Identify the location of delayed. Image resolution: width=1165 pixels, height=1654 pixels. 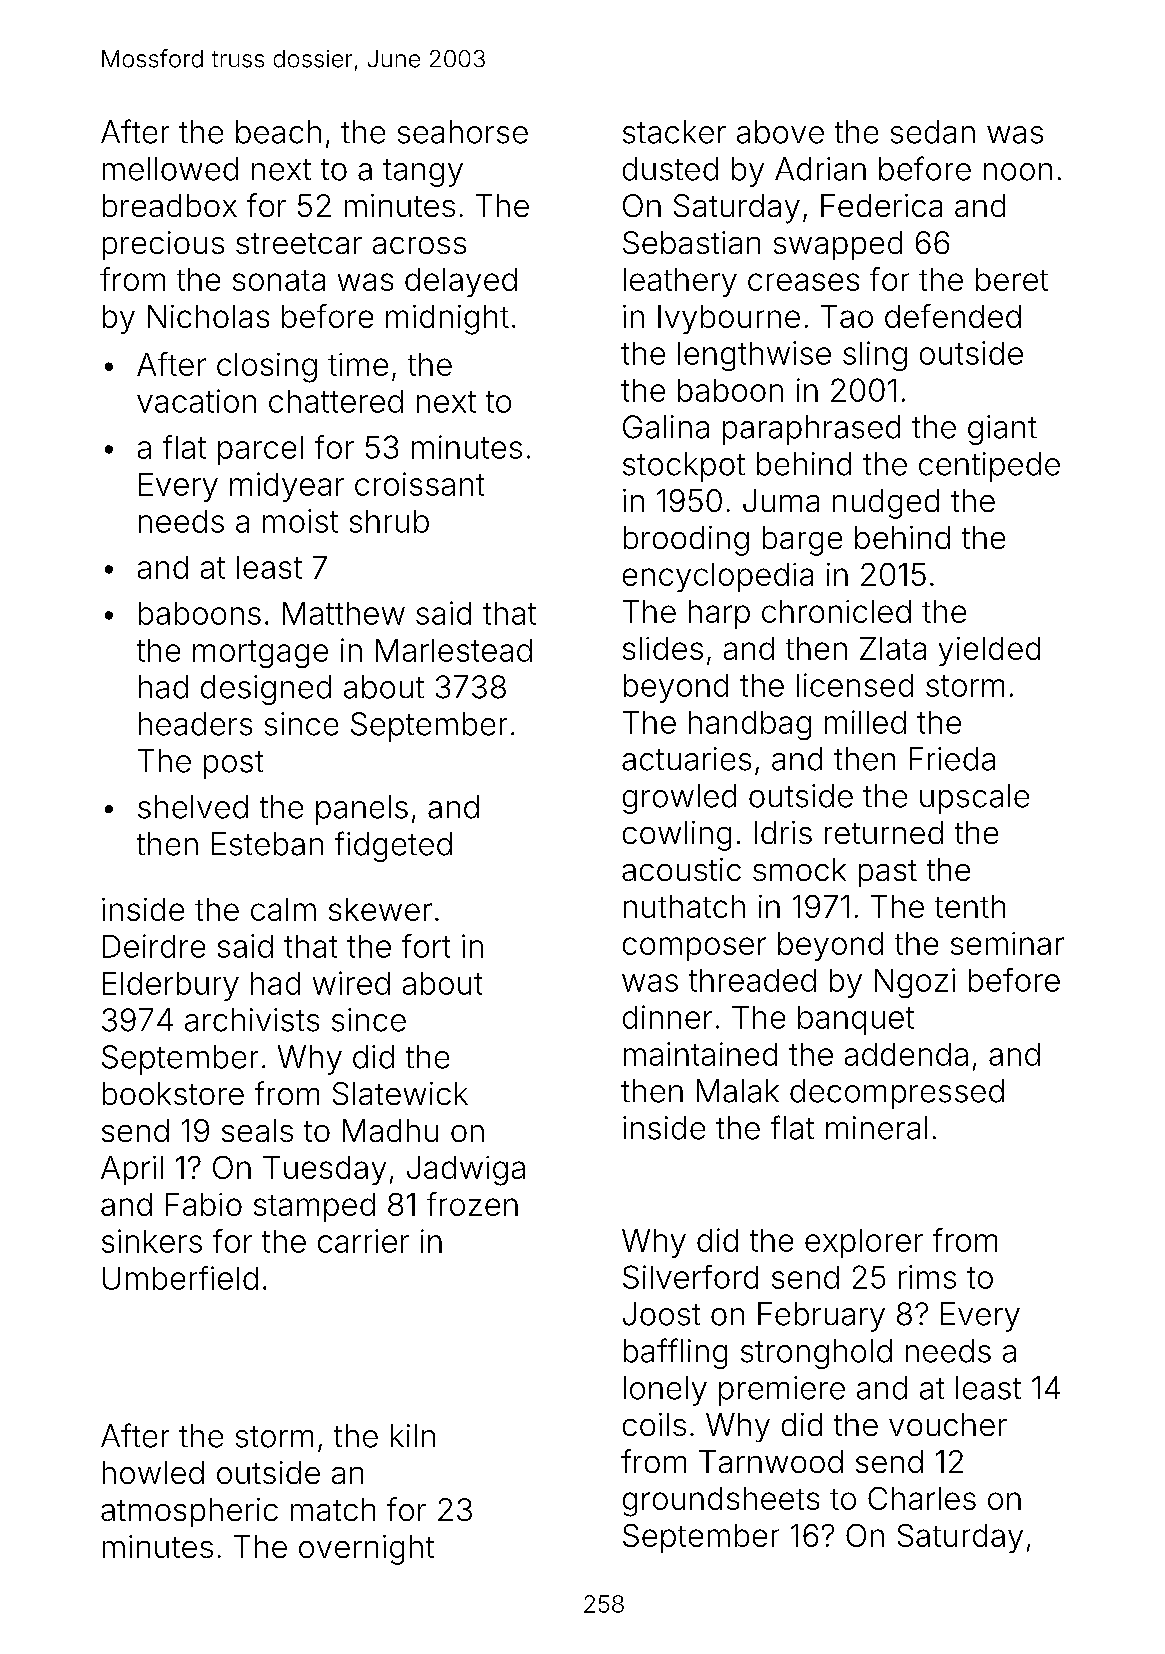
(461, 282).
